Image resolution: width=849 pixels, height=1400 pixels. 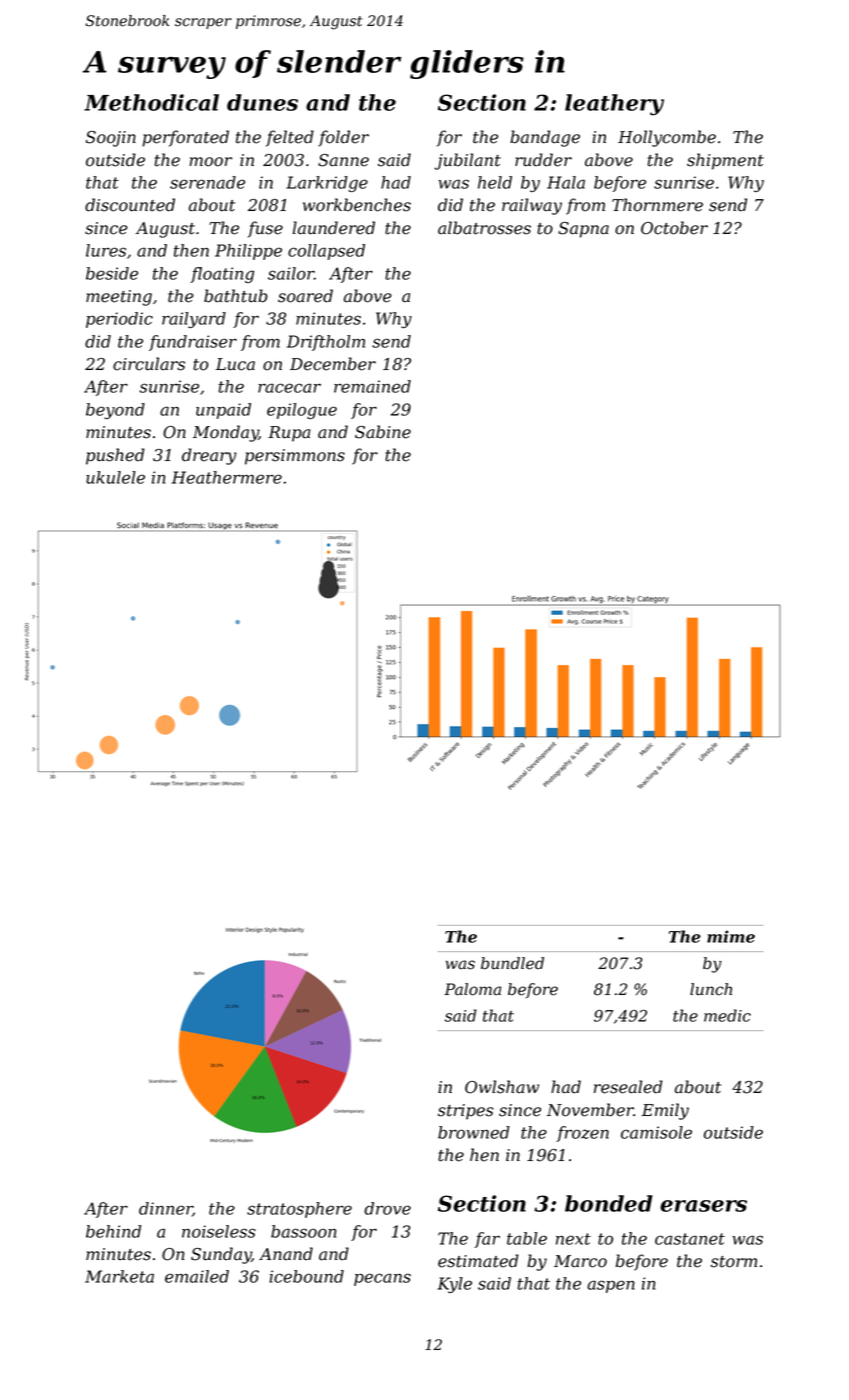 What do you see at coordinates (343, 138) in the screenshot?
I see `folder` at bounding box center [343, 138].
